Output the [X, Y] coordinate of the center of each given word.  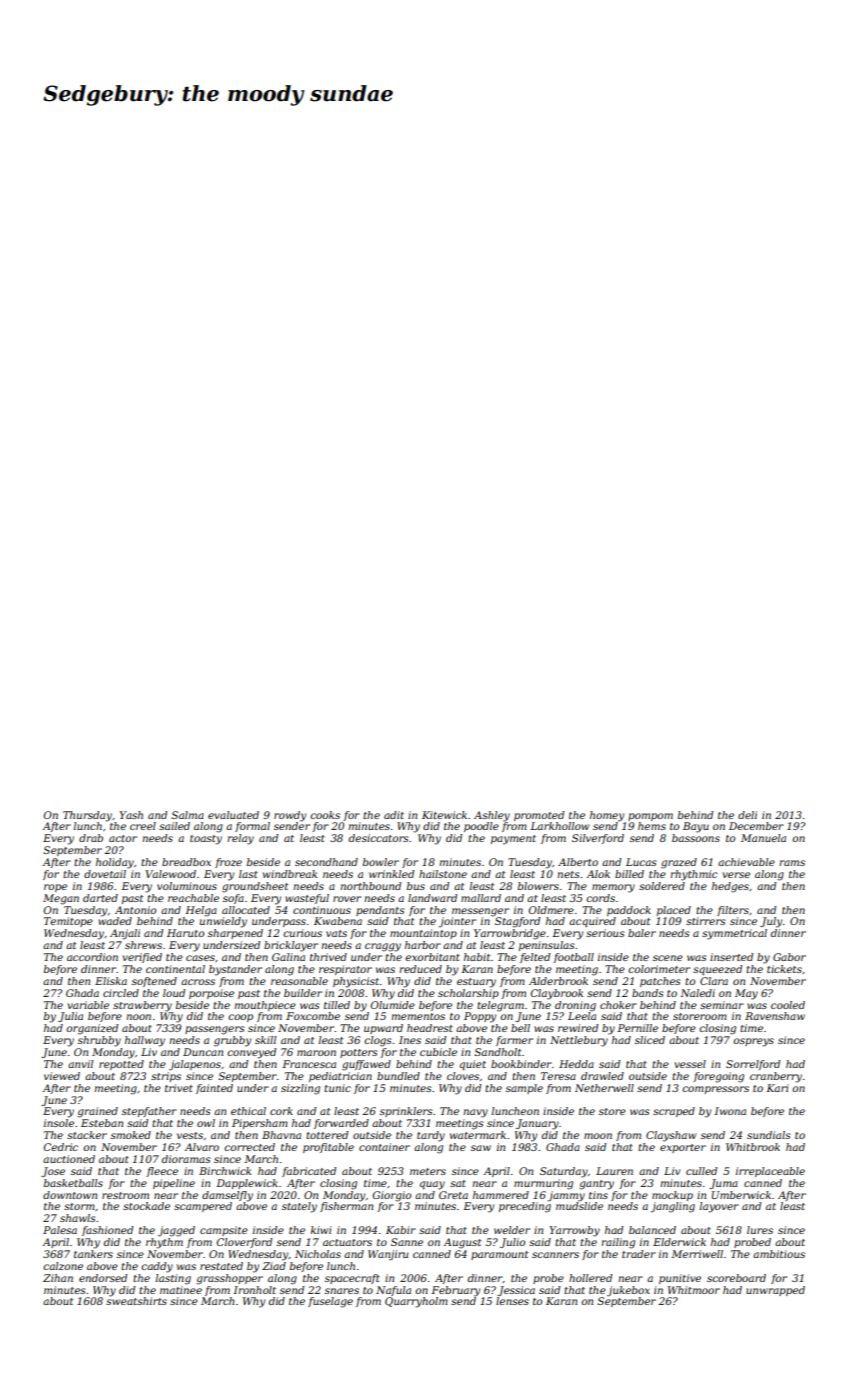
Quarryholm [416, 1302]
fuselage [330, 1302]
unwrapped [775, 1291]
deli [747, 815]
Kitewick [444, 815]
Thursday [87, 816]
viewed [62, 1076]
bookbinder [521, 1064]
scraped [674, 1112]
